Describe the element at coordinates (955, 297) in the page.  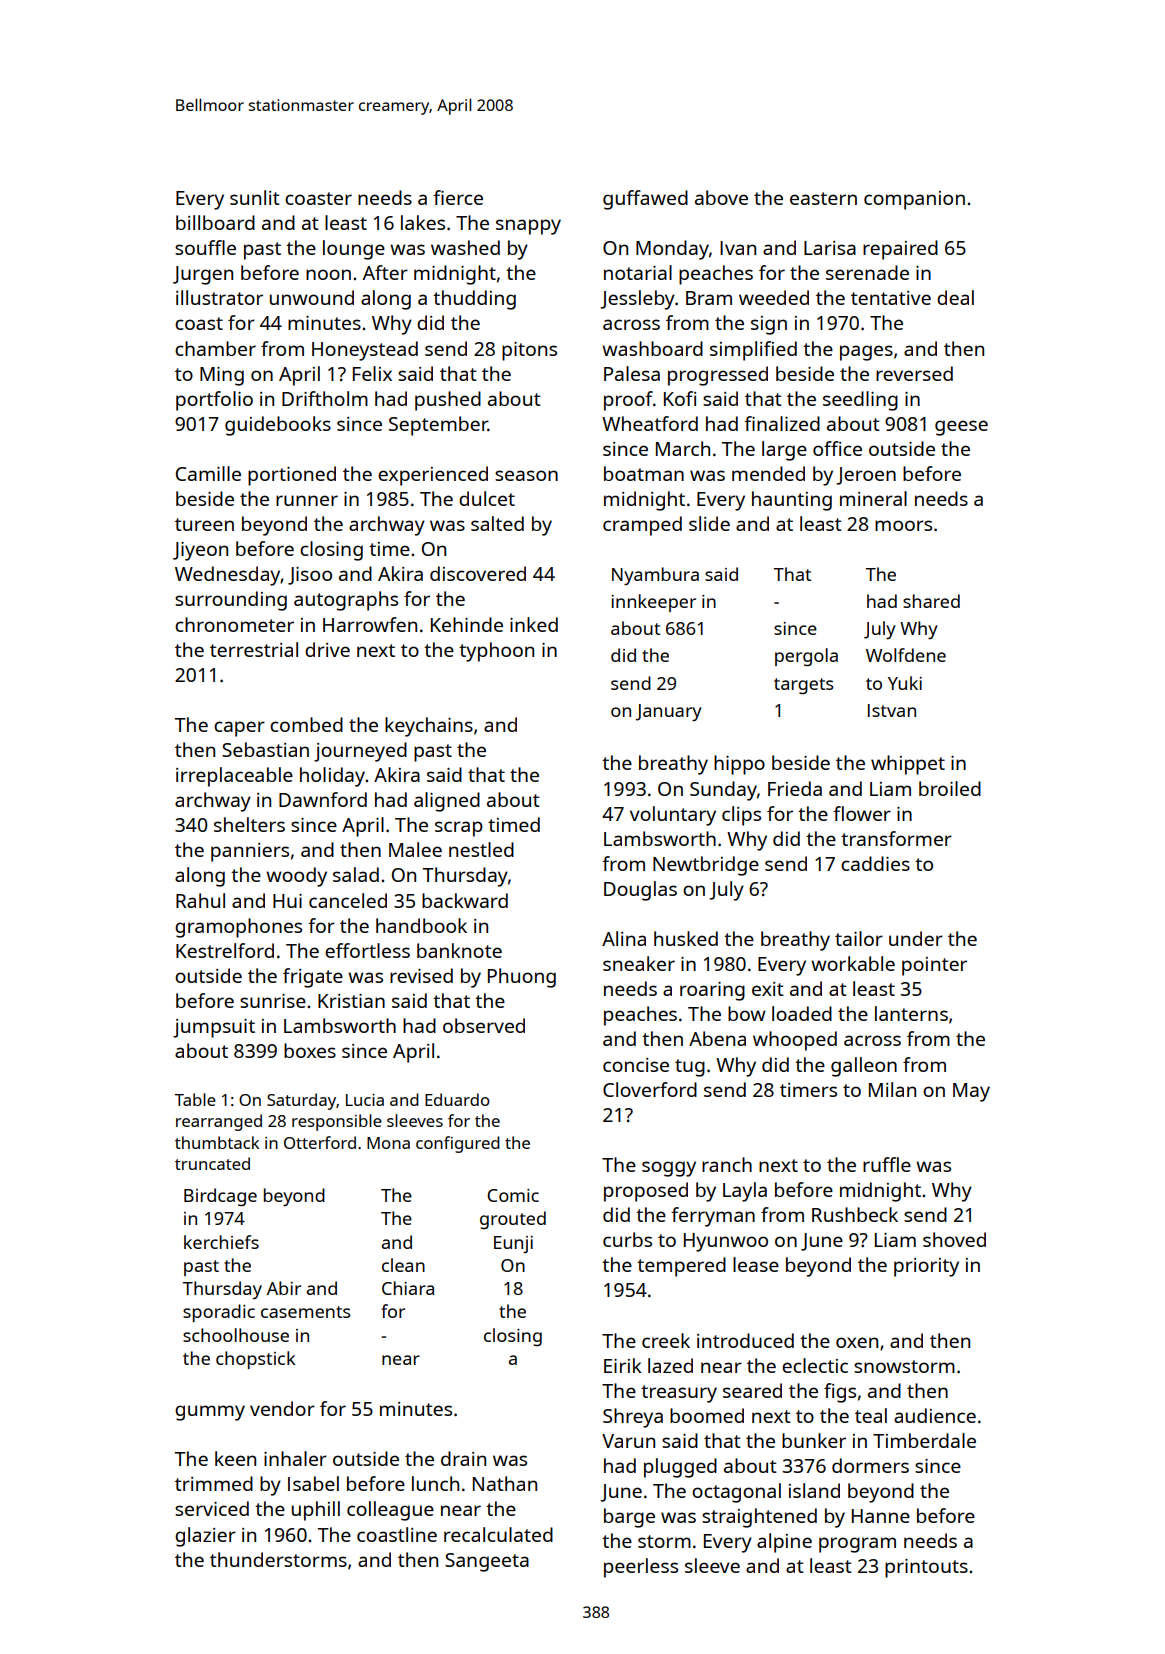
I see `deal` at that location.
